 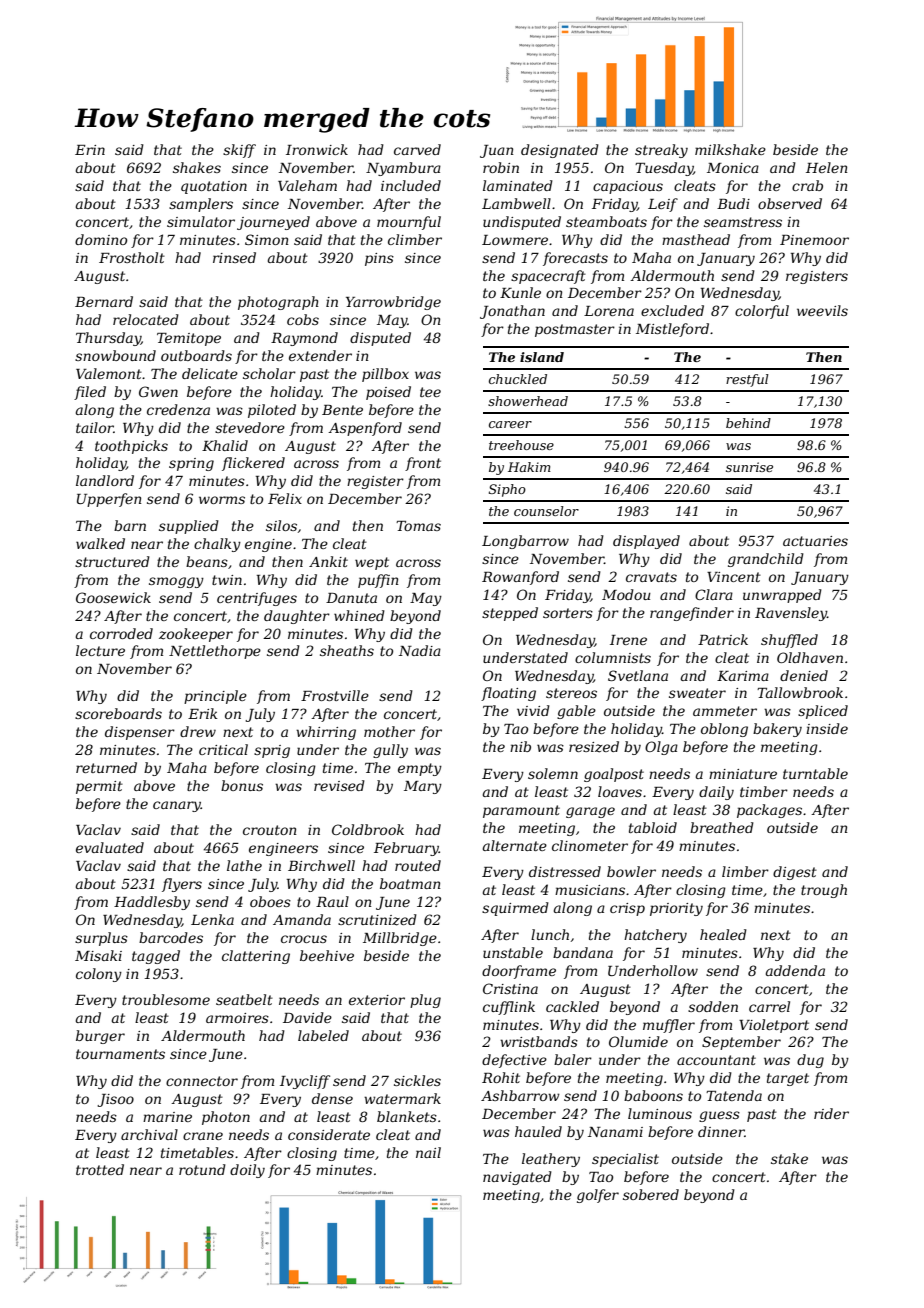 What do you see at coordinates (804, 675) in the screenshot?
I see `denied` at bounding box center [804, 675].
